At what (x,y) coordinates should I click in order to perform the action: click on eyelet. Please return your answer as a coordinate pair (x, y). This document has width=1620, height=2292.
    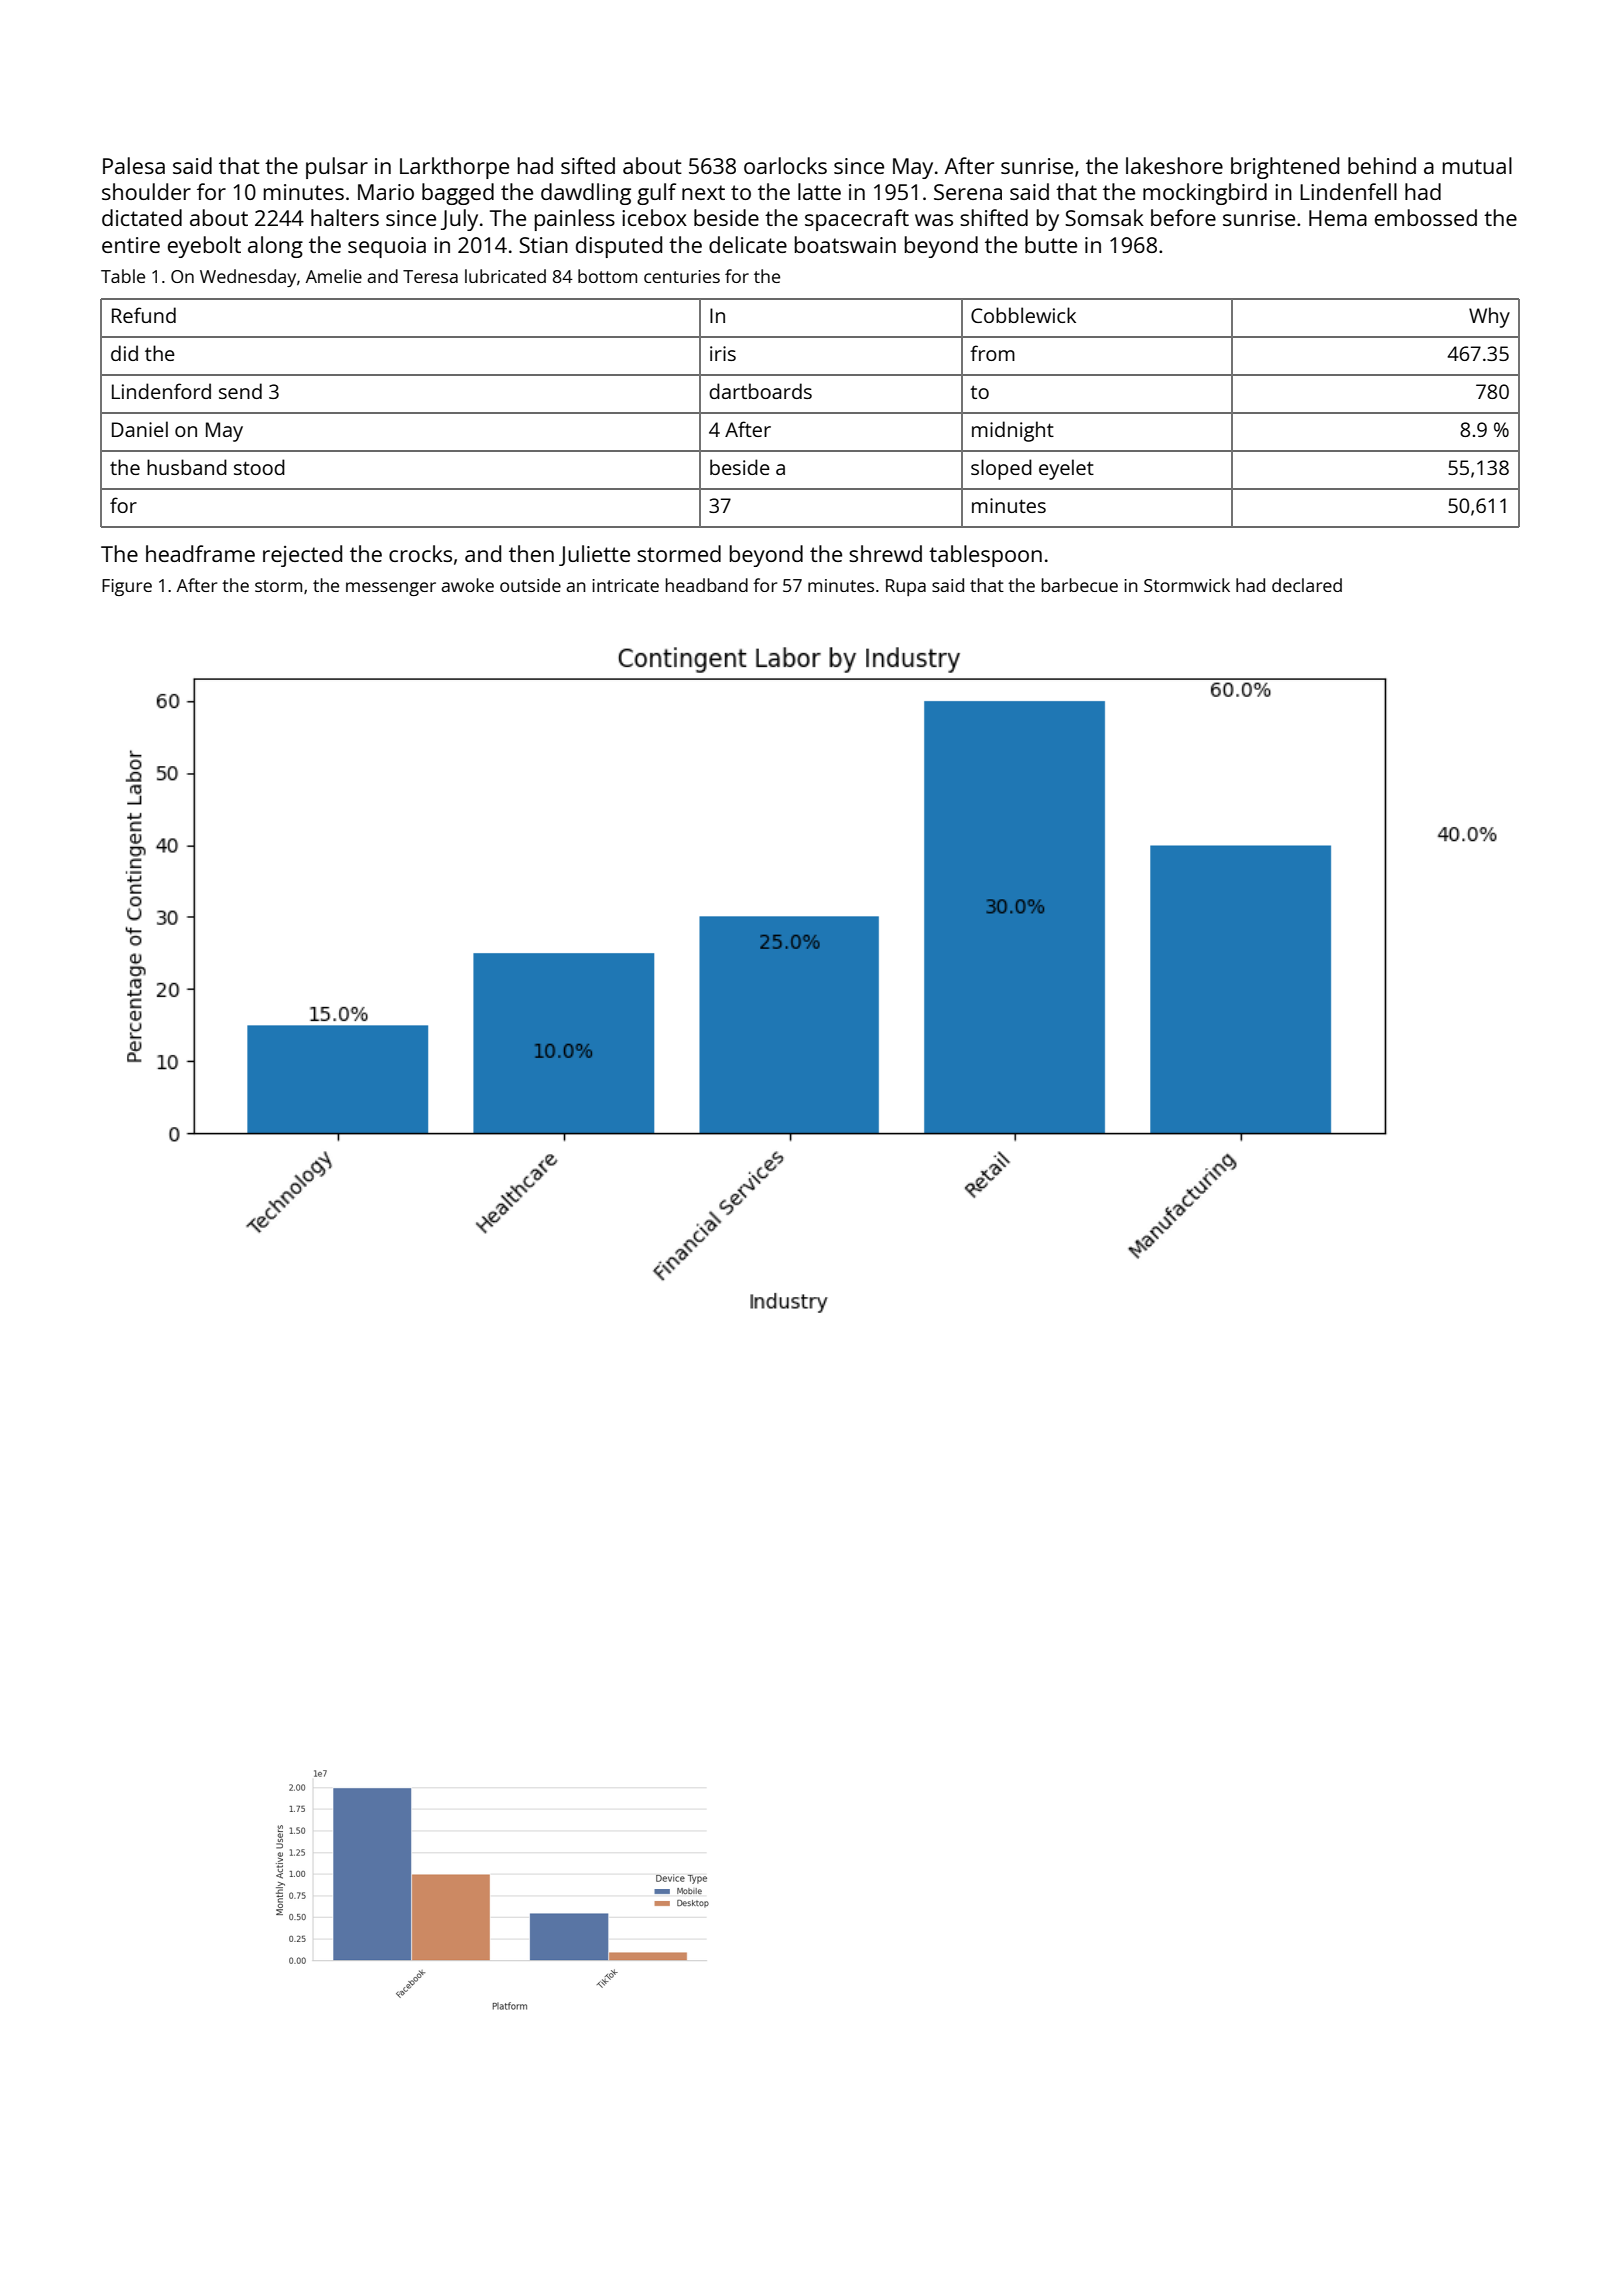
    Looking at the image, I should click on (1066, 469).
